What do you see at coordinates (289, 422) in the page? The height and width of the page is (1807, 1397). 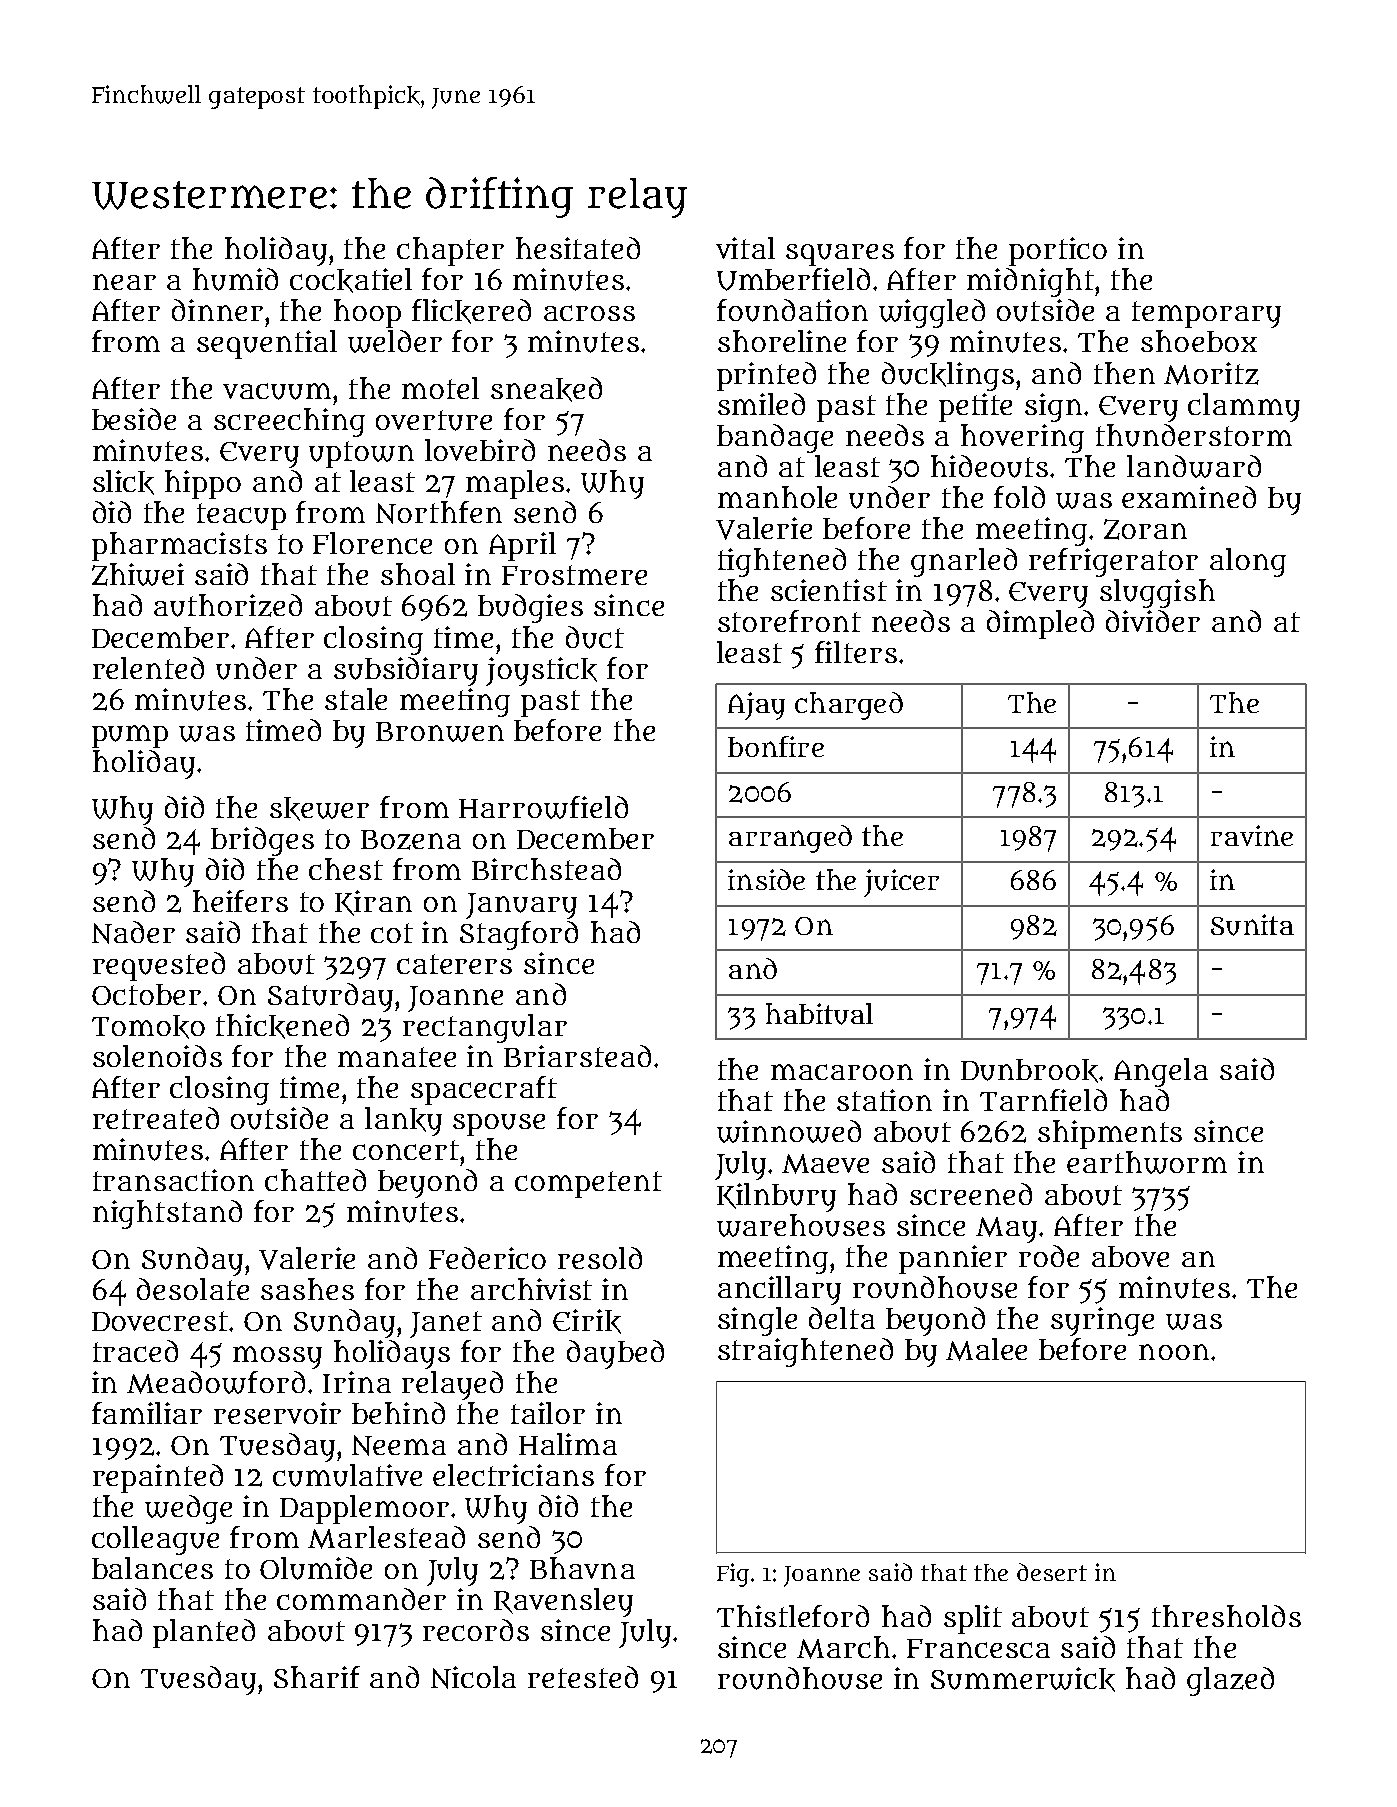 I see `screeching` at bounding box center [289, 422].
